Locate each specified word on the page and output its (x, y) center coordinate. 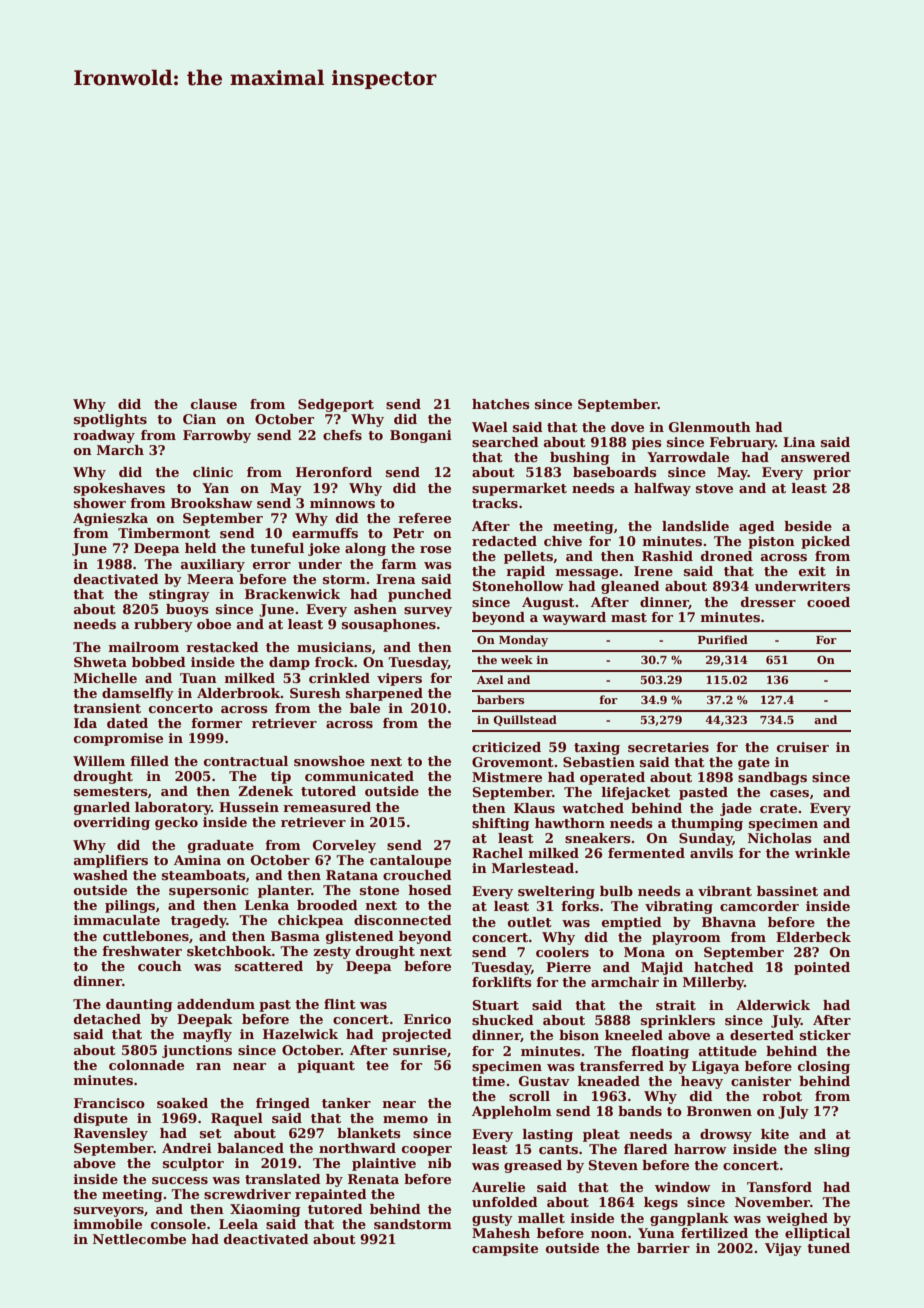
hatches (501, 404)
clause (214, 404)
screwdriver (247, 1194)
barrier (663, 1248)
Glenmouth (710, 427)
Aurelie (498, 1187)
